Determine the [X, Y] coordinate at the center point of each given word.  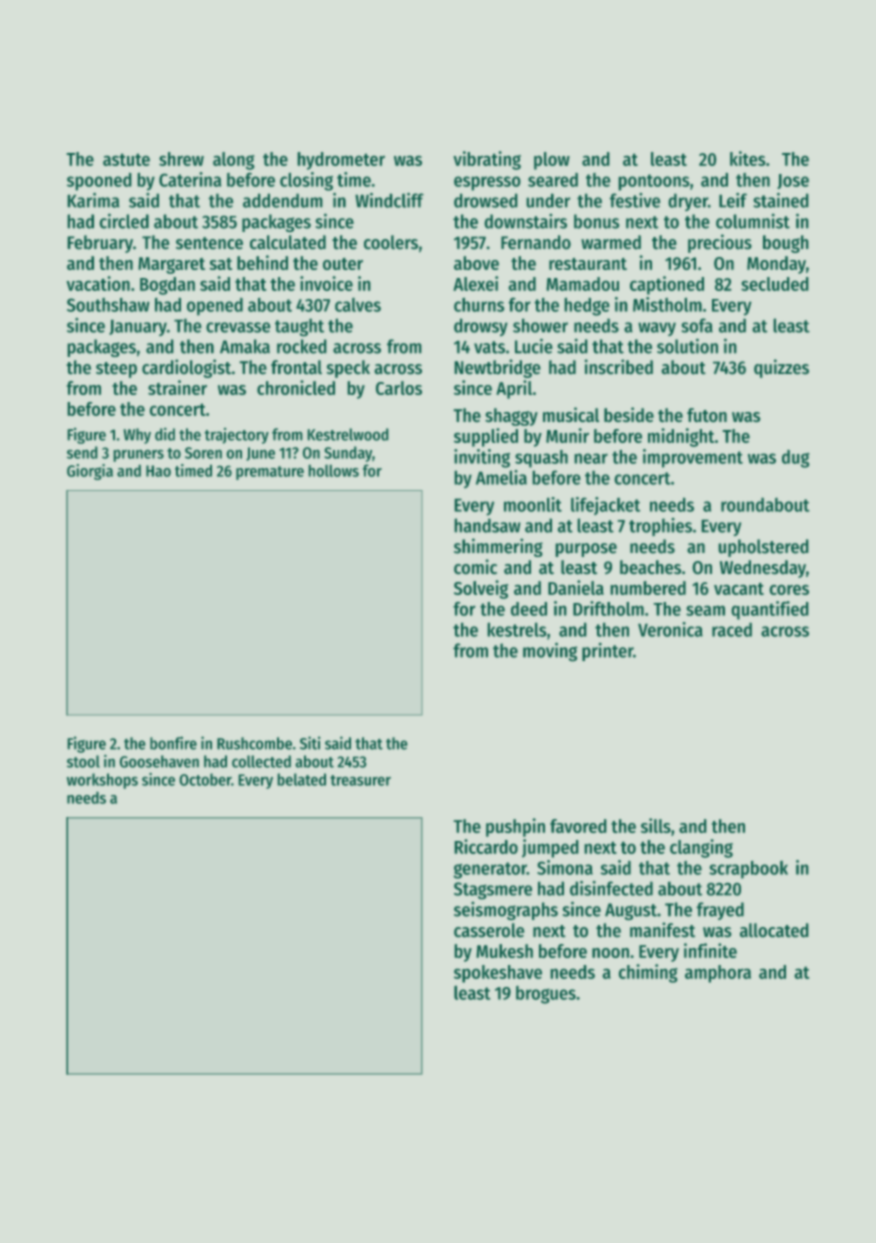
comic [475, 567]
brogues [546, 995]
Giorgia [90, 472]
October [205, 779]
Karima [93, 200]
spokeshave [498, 974]
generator [490, 870]
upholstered [763, 548]
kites [748, 158]
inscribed [619, 367]
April [514, 389]
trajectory [236, 436]
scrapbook [748, 870]
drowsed [486, 200]
